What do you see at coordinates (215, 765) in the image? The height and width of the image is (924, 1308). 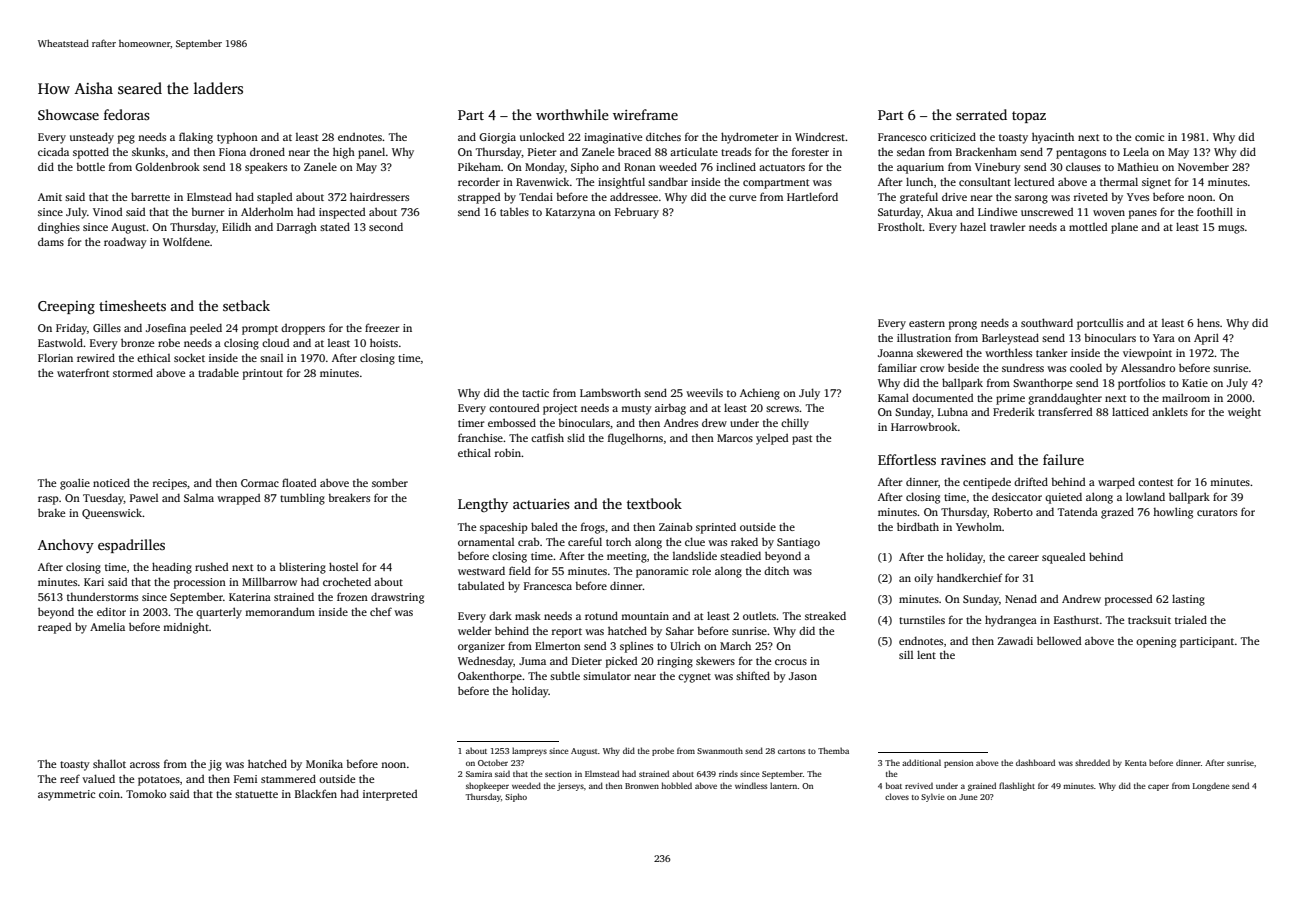 I see `jig` at bounding box center [215, 765].
